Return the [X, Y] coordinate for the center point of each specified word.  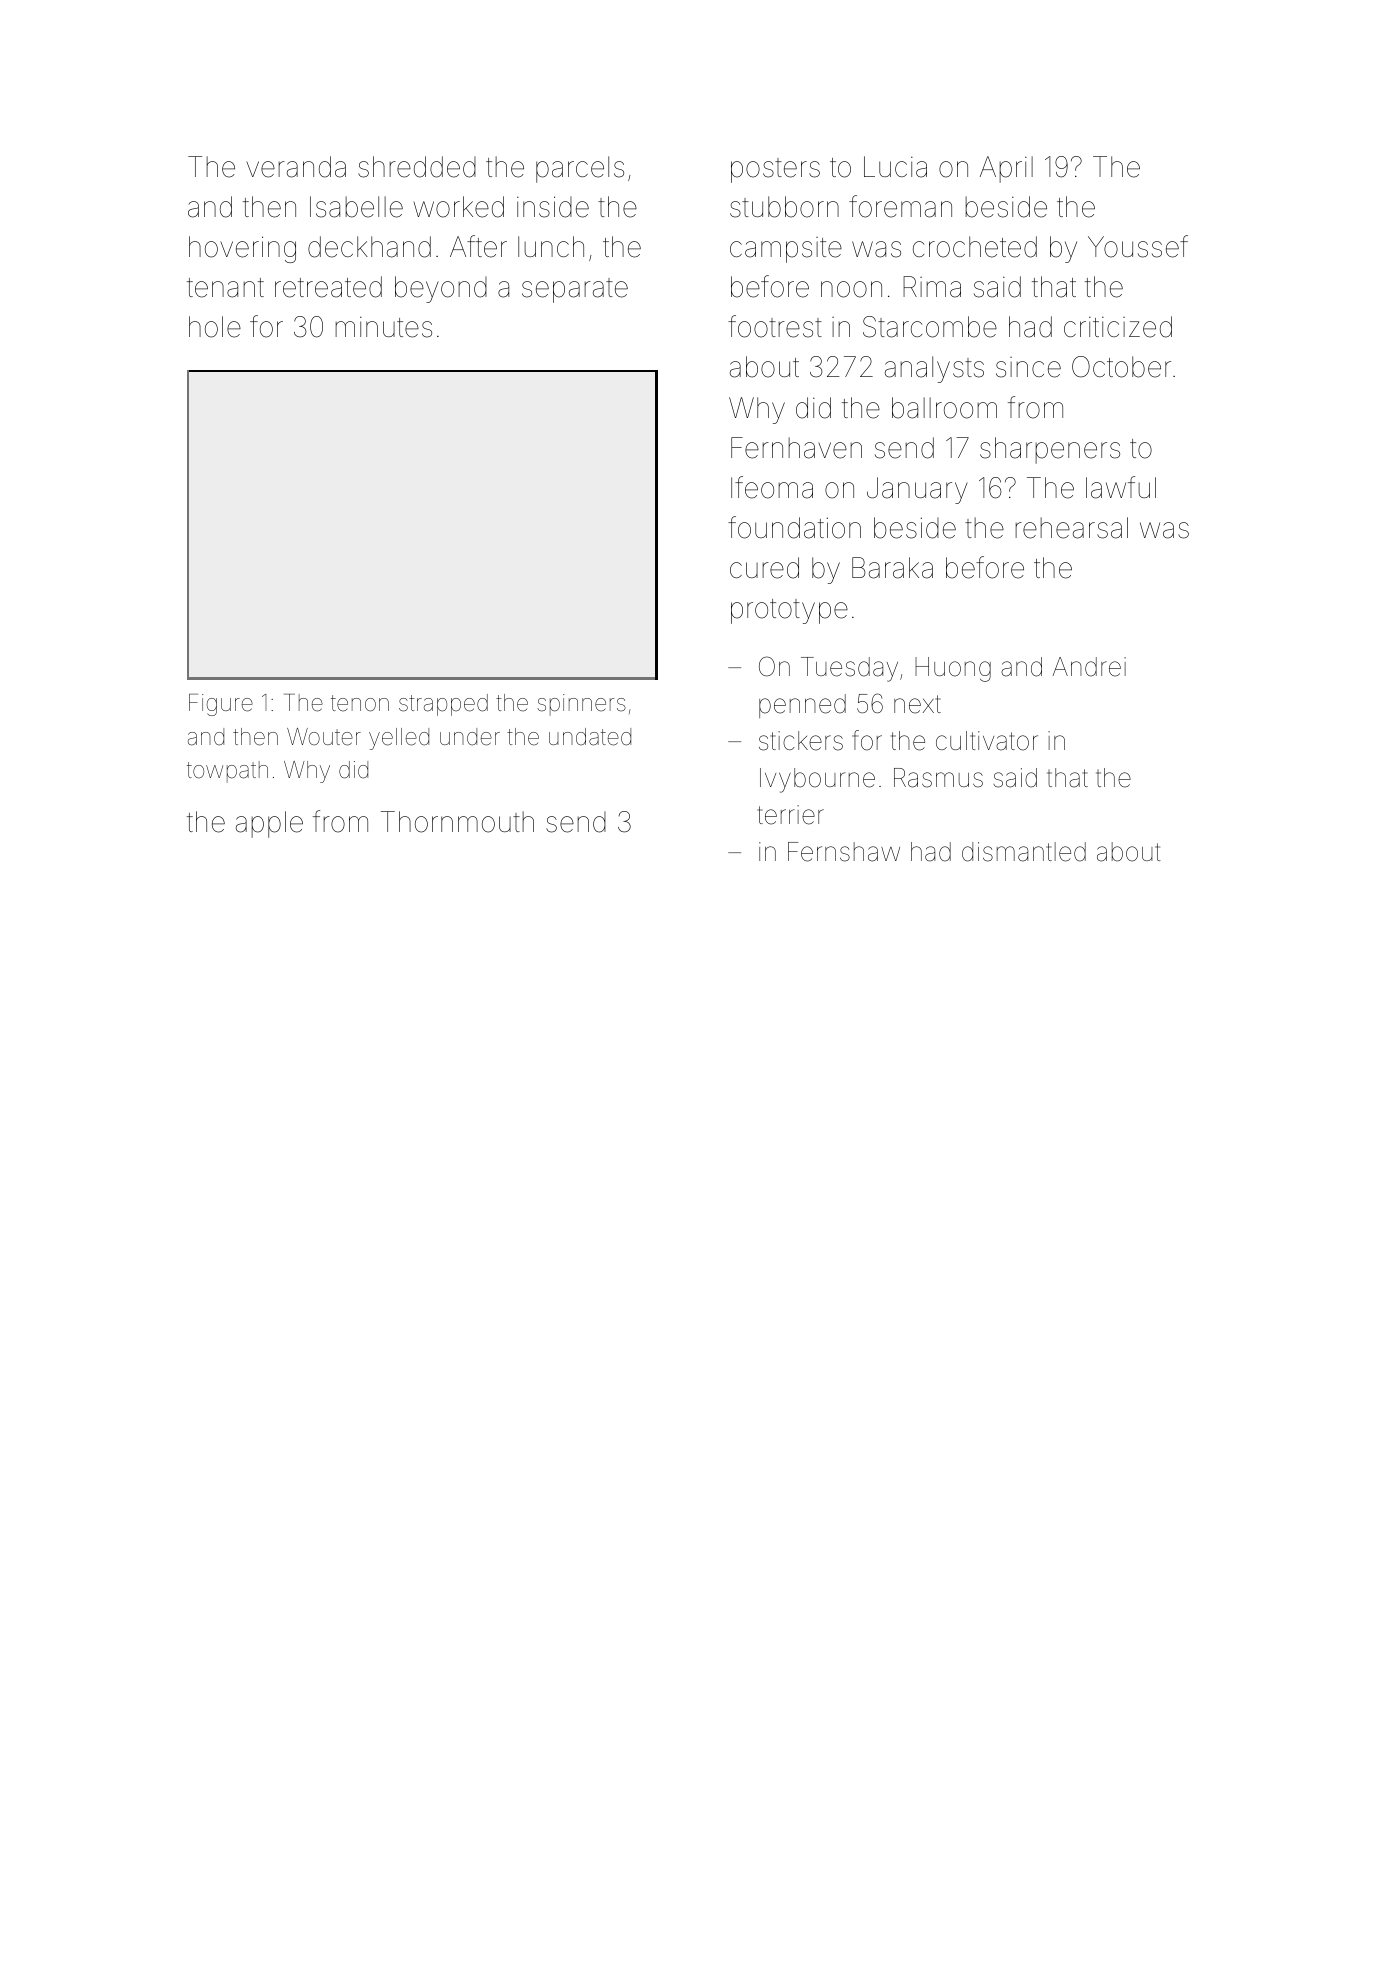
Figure [221, 705]
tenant [225, 288]
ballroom [944, 408]
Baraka [892, 568]
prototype [789, 611]
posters [775, 170]
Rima [932, 287]
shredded [417, 167]
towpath [227, 772]
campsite [786, 250]
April [1006, 169]
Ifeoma [772, 487]
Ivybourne [817, 780]
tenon [360, 703]
